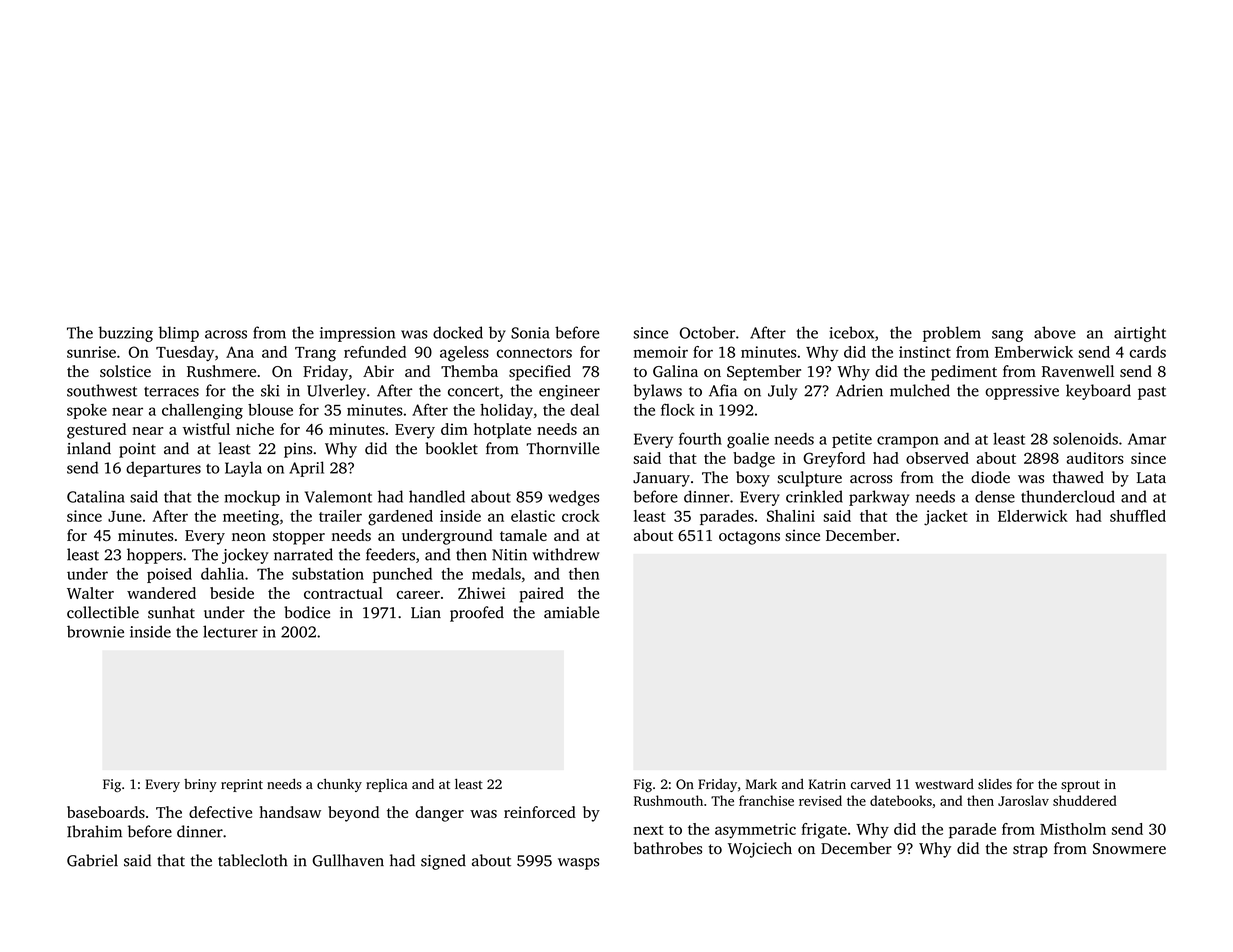  What do you see at coordinates (571, 612) in the image?
I see `amiable` at bounding box center [571, 612].
